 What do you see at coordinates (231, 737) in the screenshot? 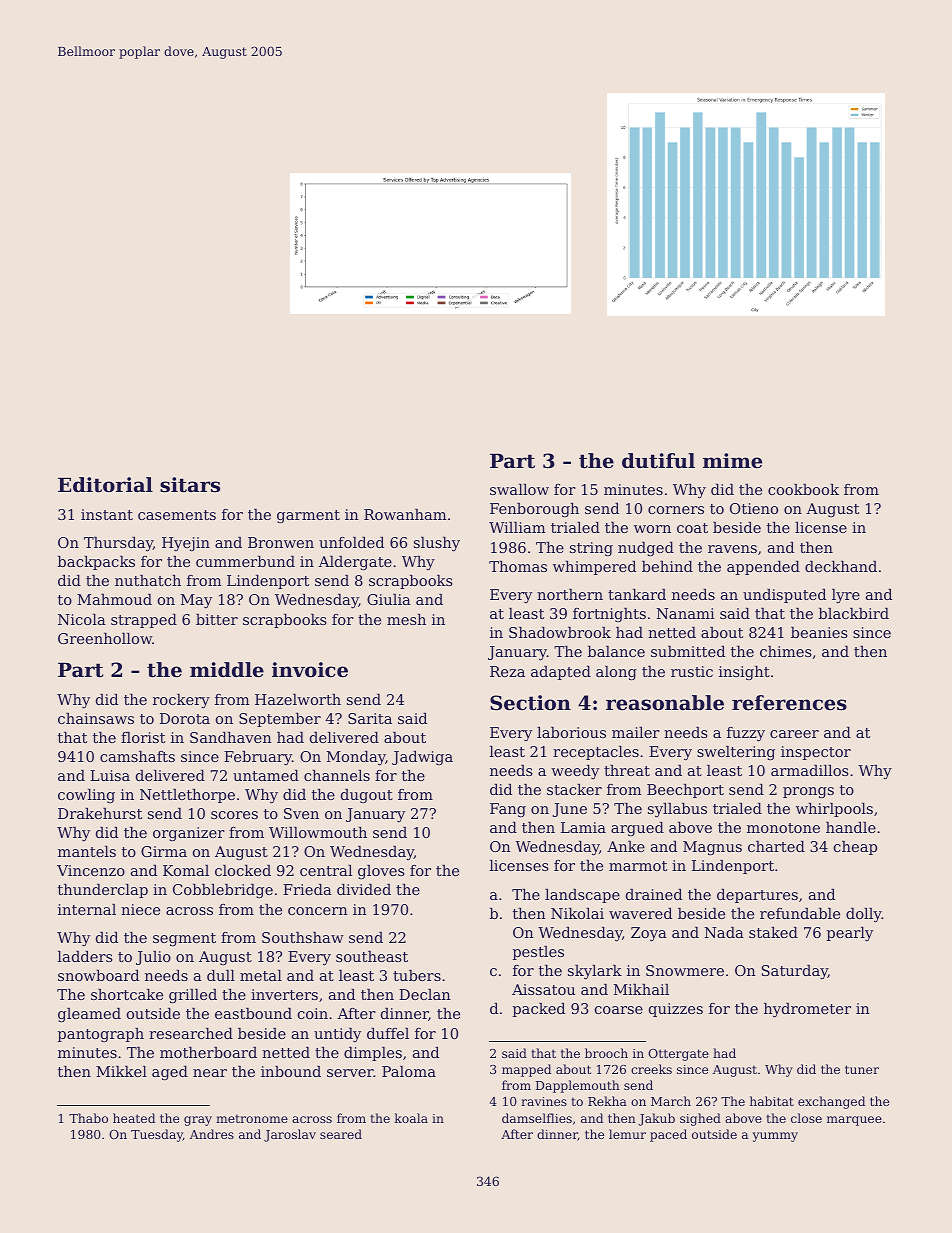
I see `Sandhaven` at bounding box center [231, 737].
